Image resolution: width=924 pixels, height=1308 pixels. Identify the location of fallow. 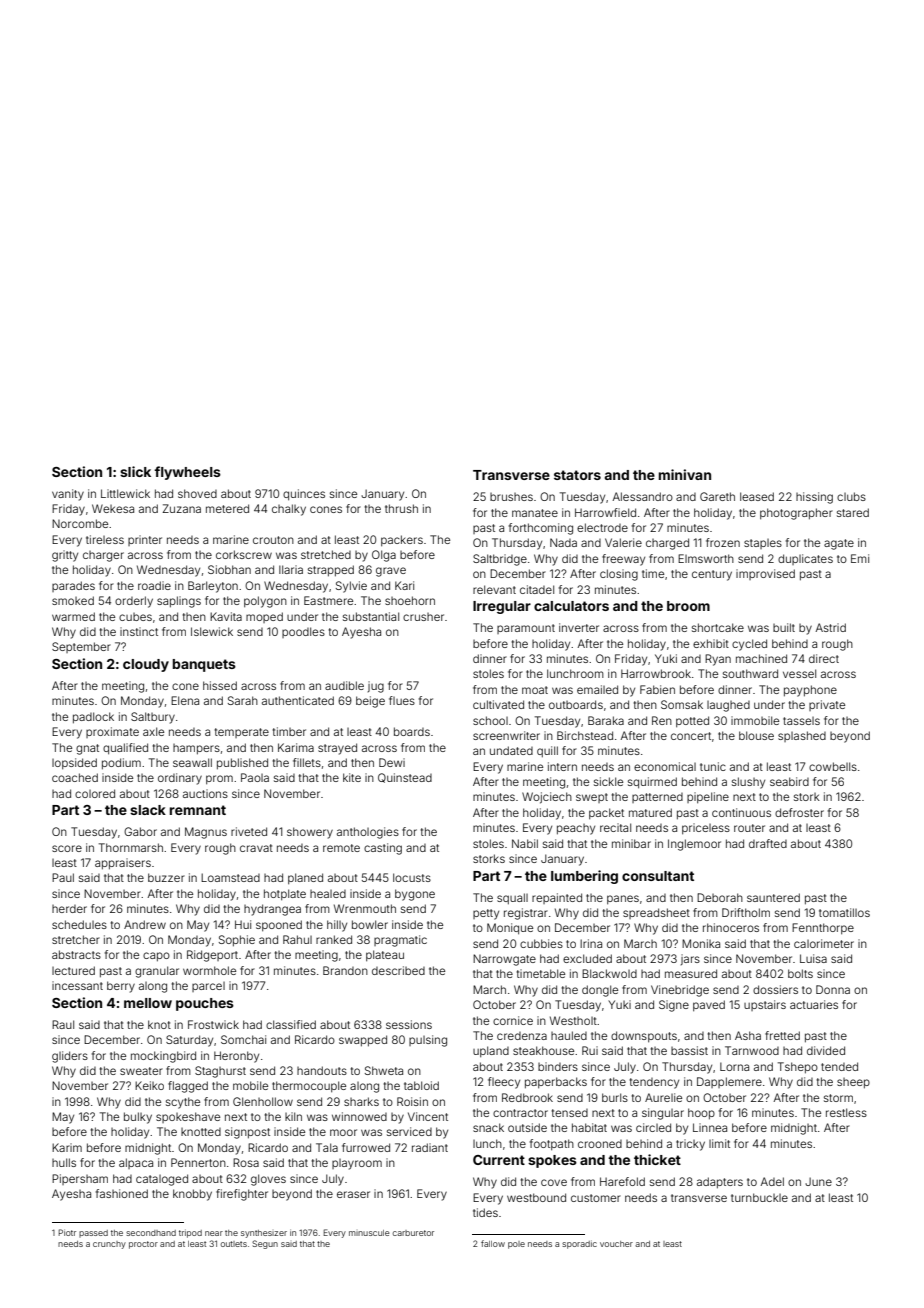
(493, 1243).
